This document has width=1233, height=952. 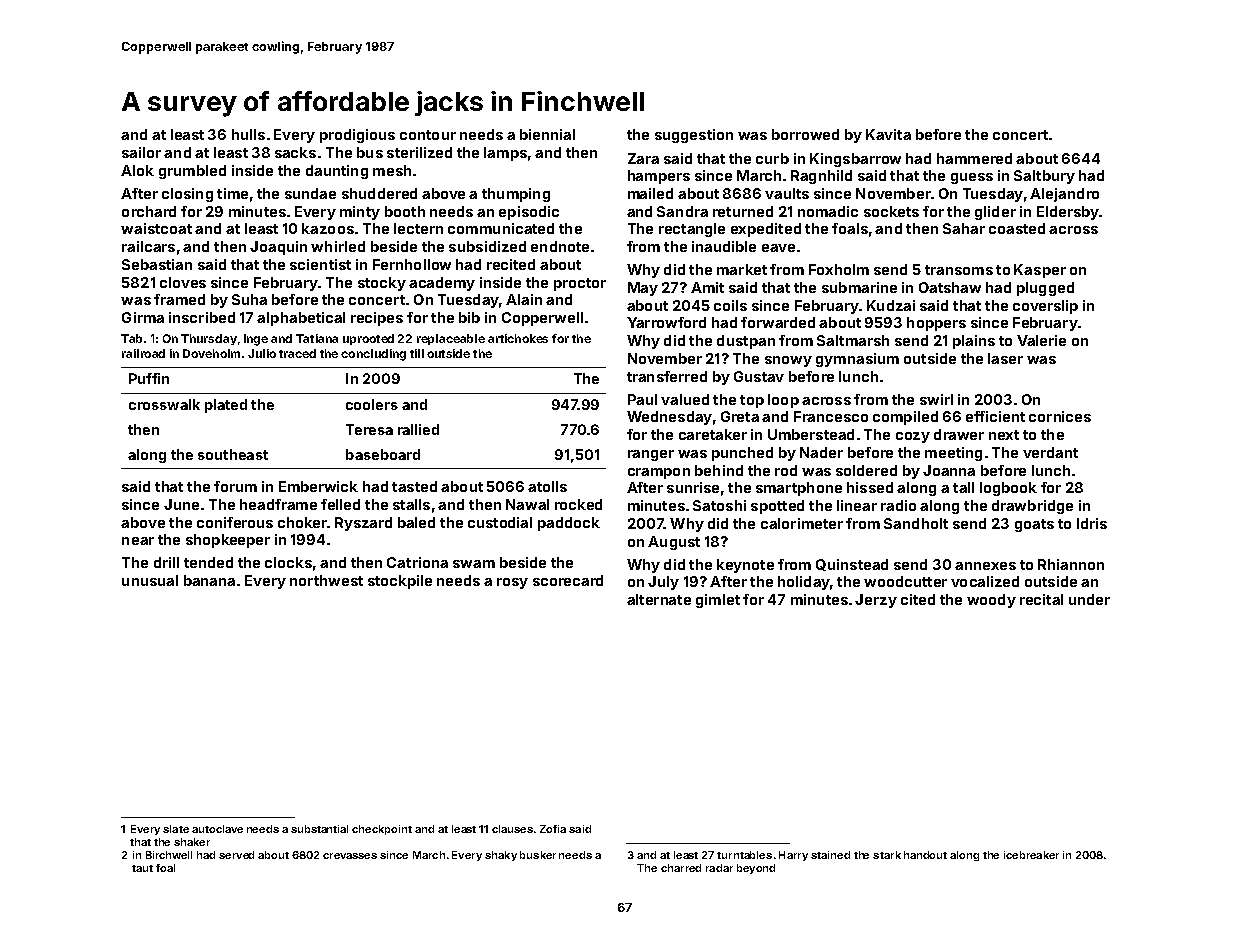 What do you see at coordinates (363, 524) in the document?
I see `Ryszard` at bounding box center [363, 524].
